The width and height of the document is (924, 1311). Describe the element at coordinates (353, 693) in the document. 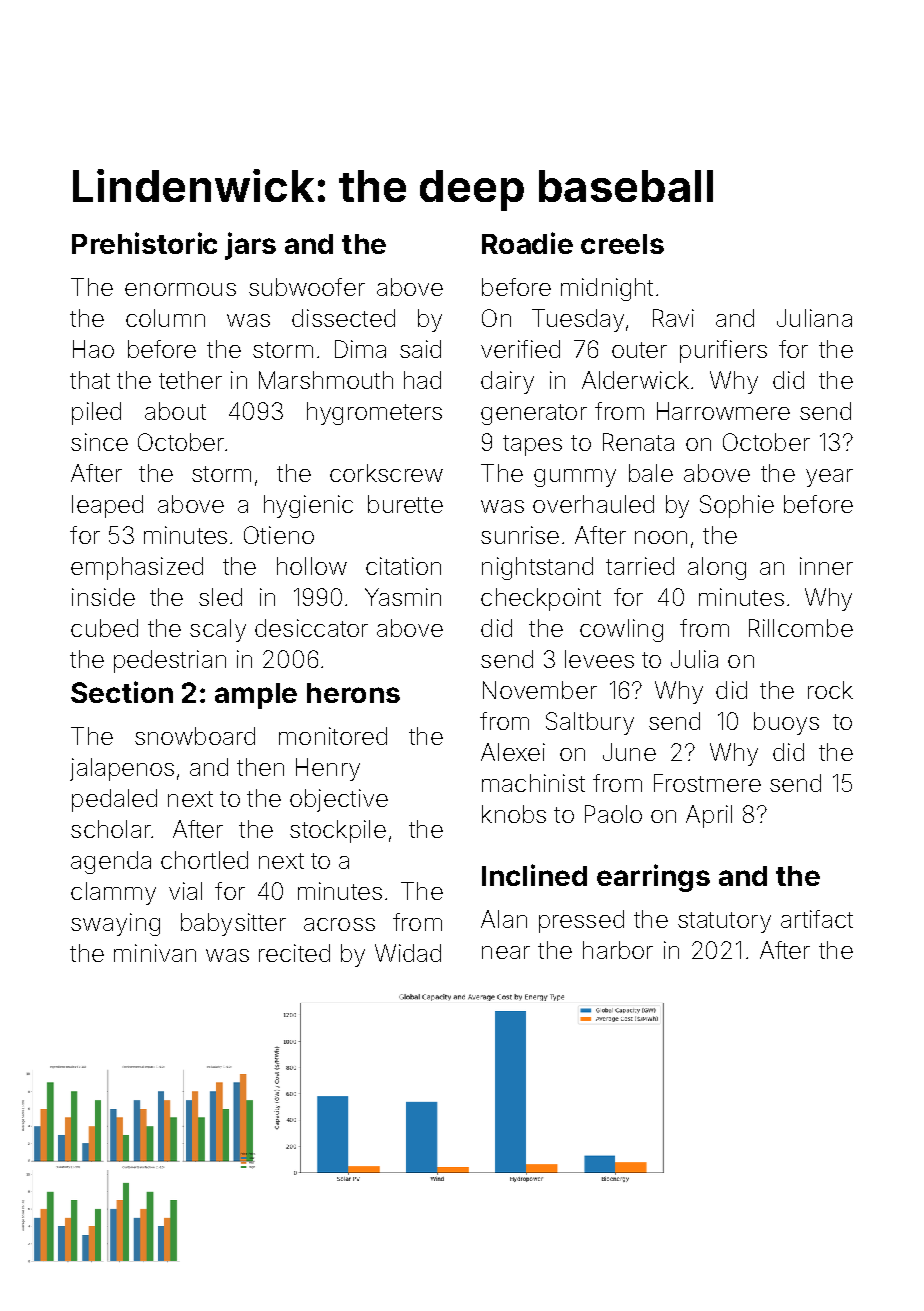

I see `herons` at that location.
